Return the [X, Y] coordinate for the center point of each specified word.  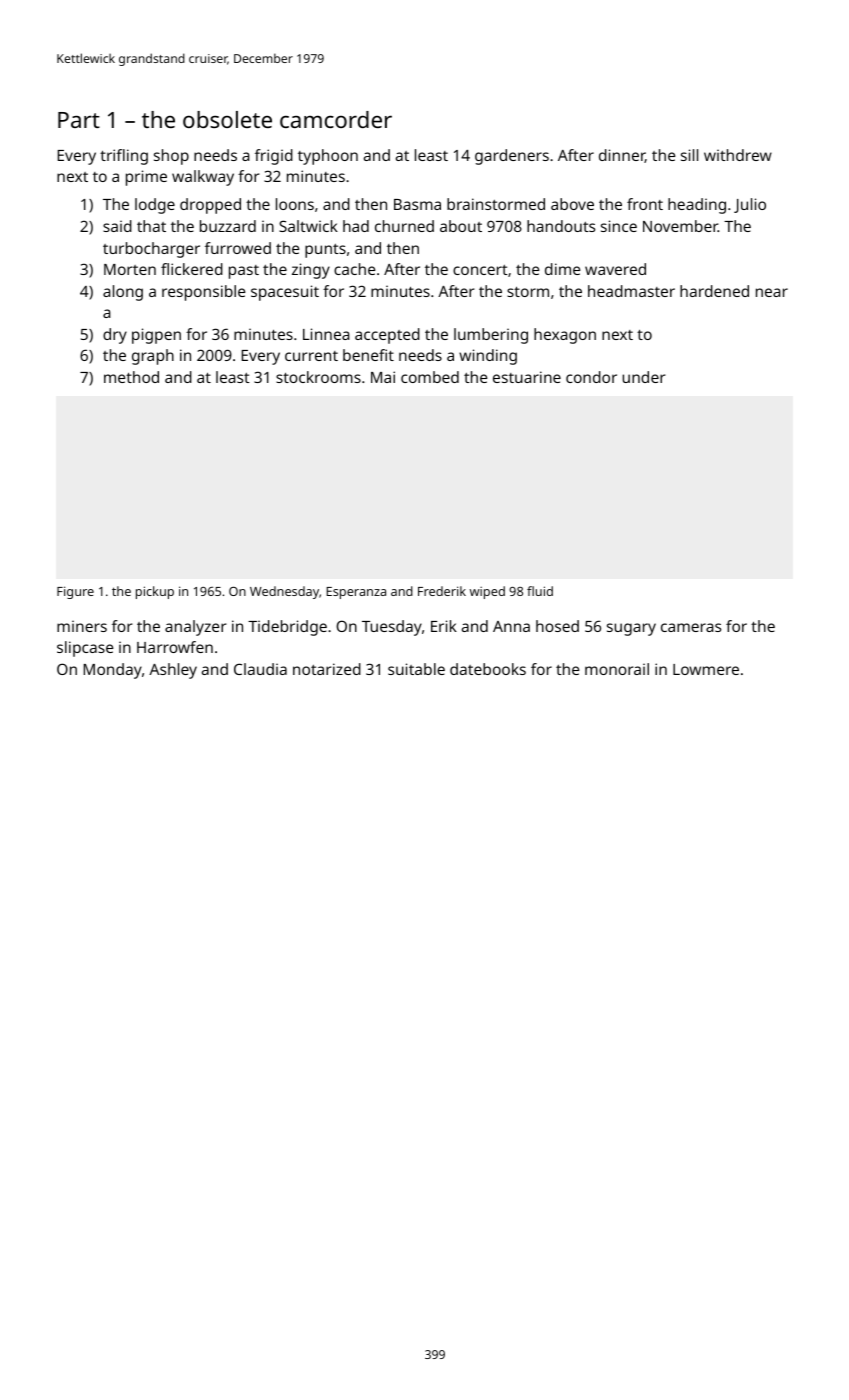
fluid [540, 591]
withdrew [738, 155]
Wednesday [284, 592]
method [131, 377]
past [244, 272]
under [644, 377]
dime [562, 269]
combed [430, 377]
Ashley [173, 671]
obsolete [227, 119]
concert [480, 270]
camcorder [336, 119]
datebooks [488, 669]
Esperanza [356, 593]
